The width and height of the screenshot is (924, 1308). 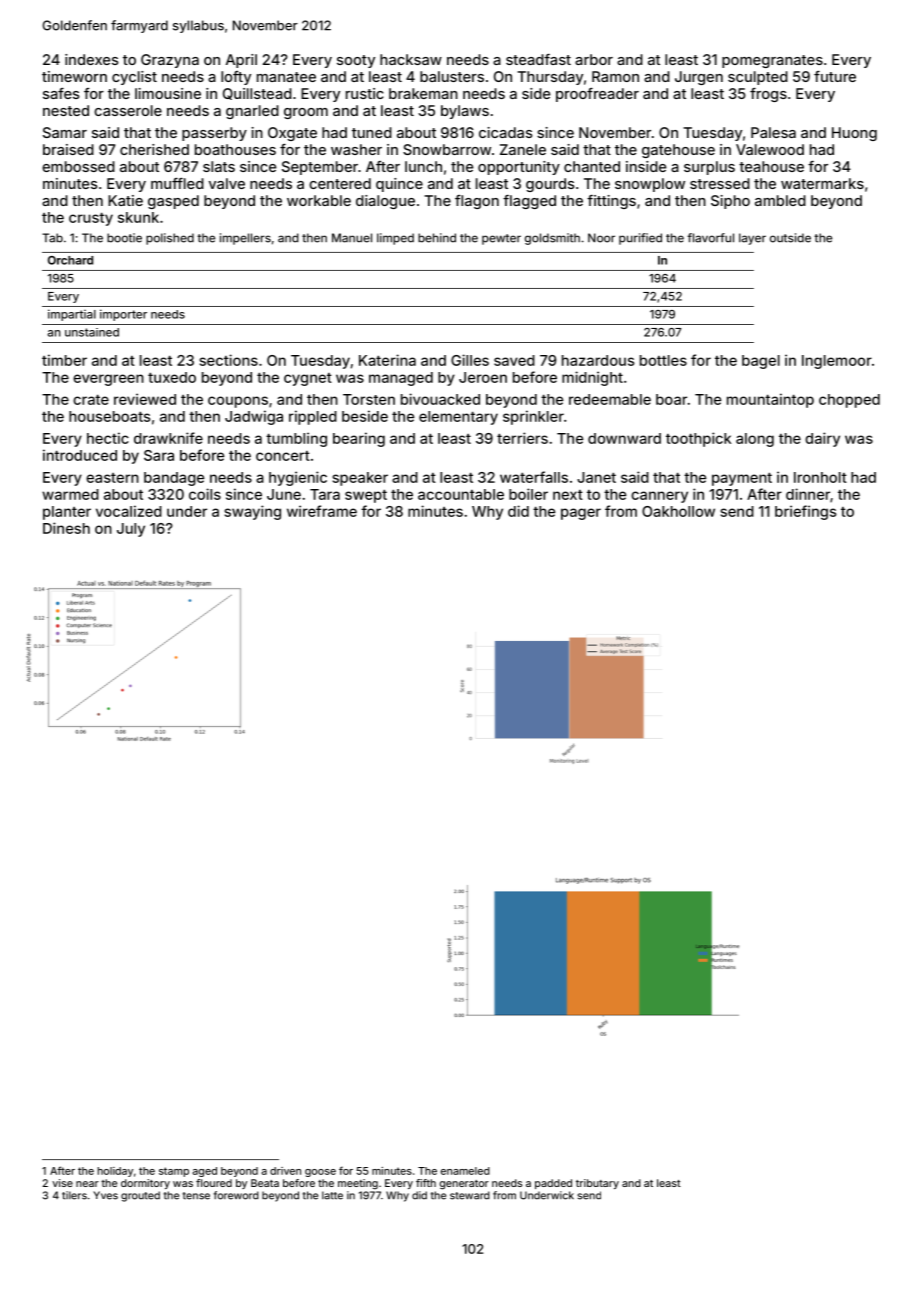 I want to click on pager, so click(x=581, y=514).
